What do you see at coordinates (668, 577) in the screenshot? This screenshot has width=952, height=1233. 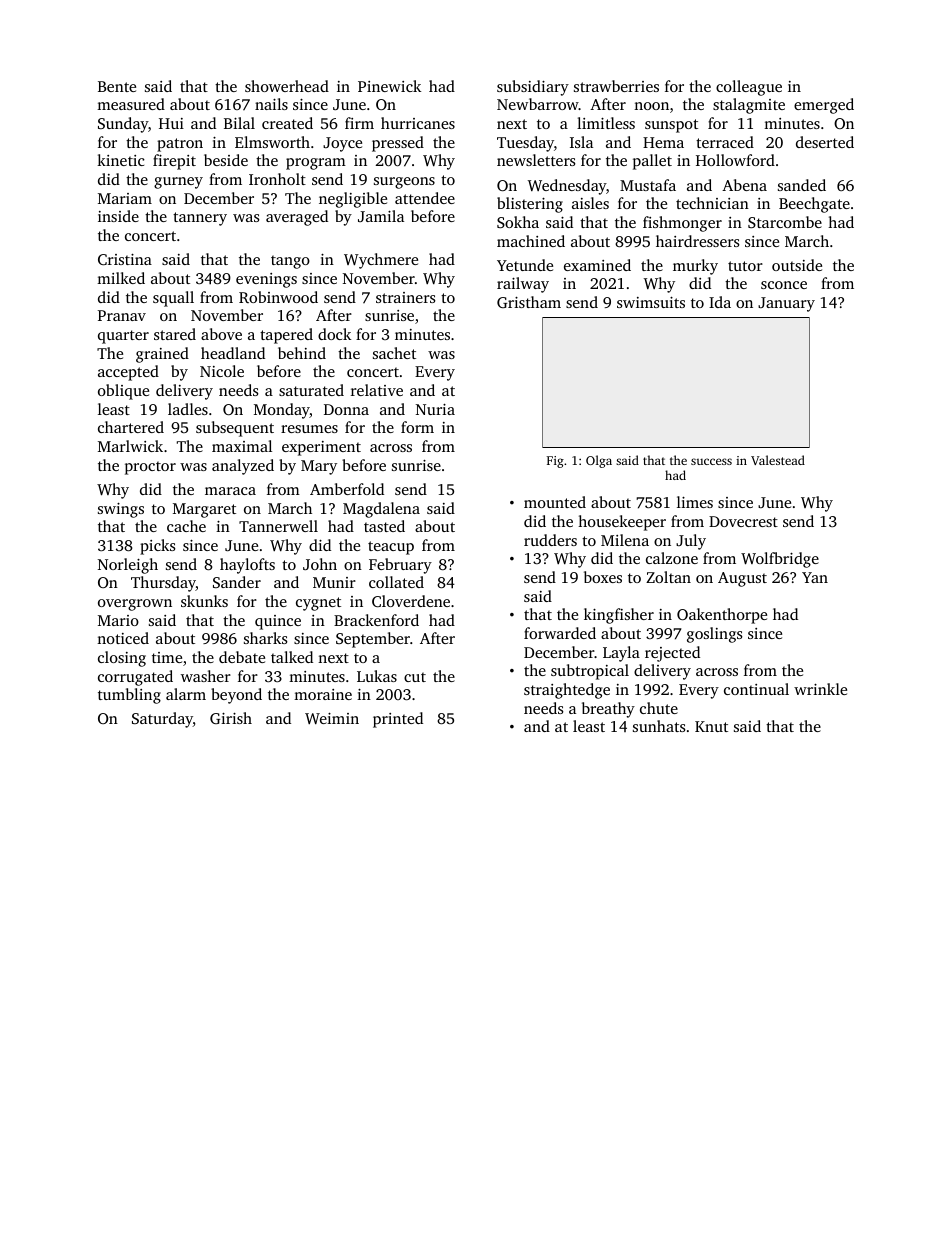 I see `Zoltan` at bounding box center [668, 577].
